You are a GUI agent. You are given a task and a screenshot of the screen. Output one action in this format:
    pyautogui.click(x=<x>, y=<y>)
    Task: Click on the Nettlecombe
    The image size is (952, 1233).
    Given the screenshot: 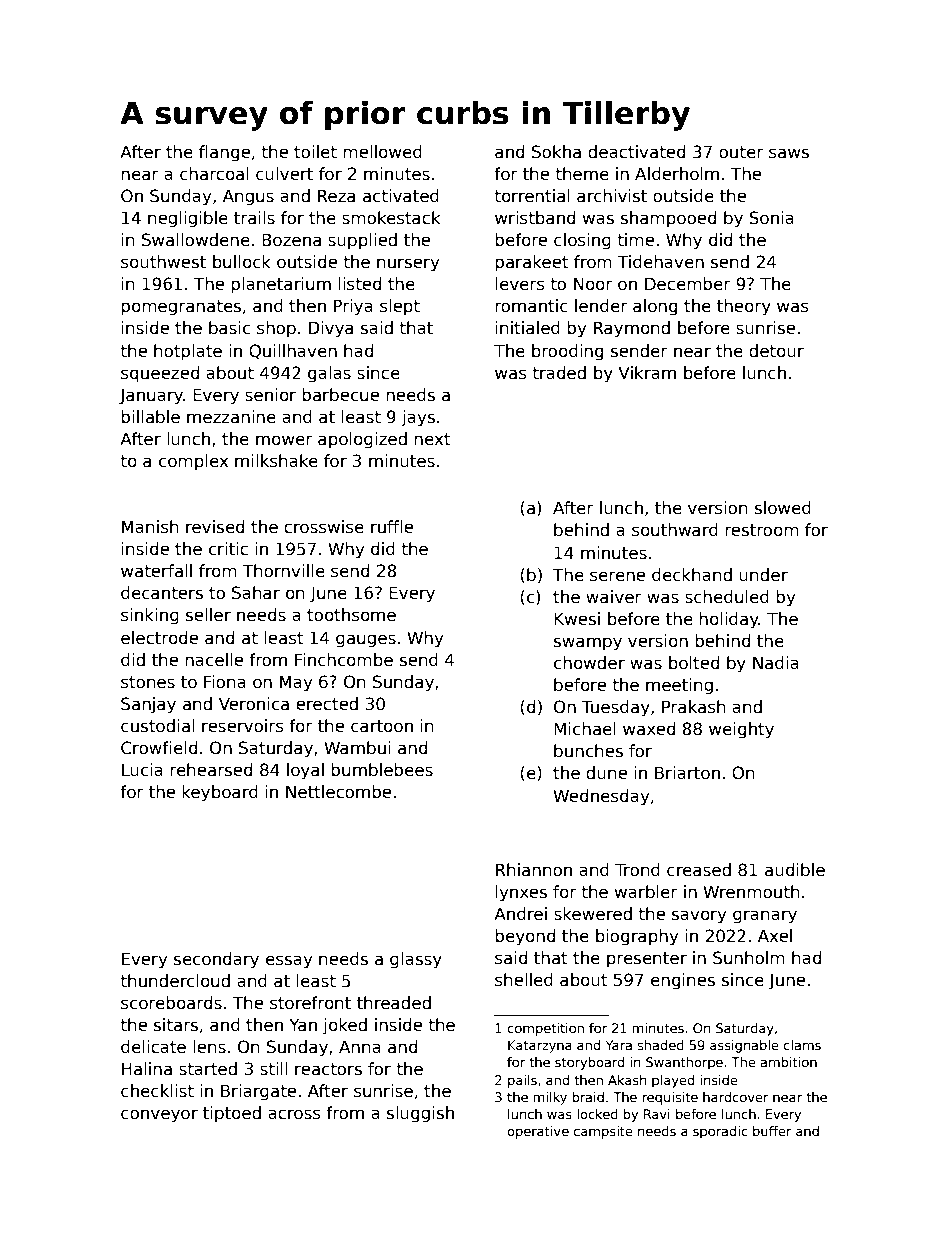 What is the action you would take?
    pyautogui.click(x=338, y=792)
